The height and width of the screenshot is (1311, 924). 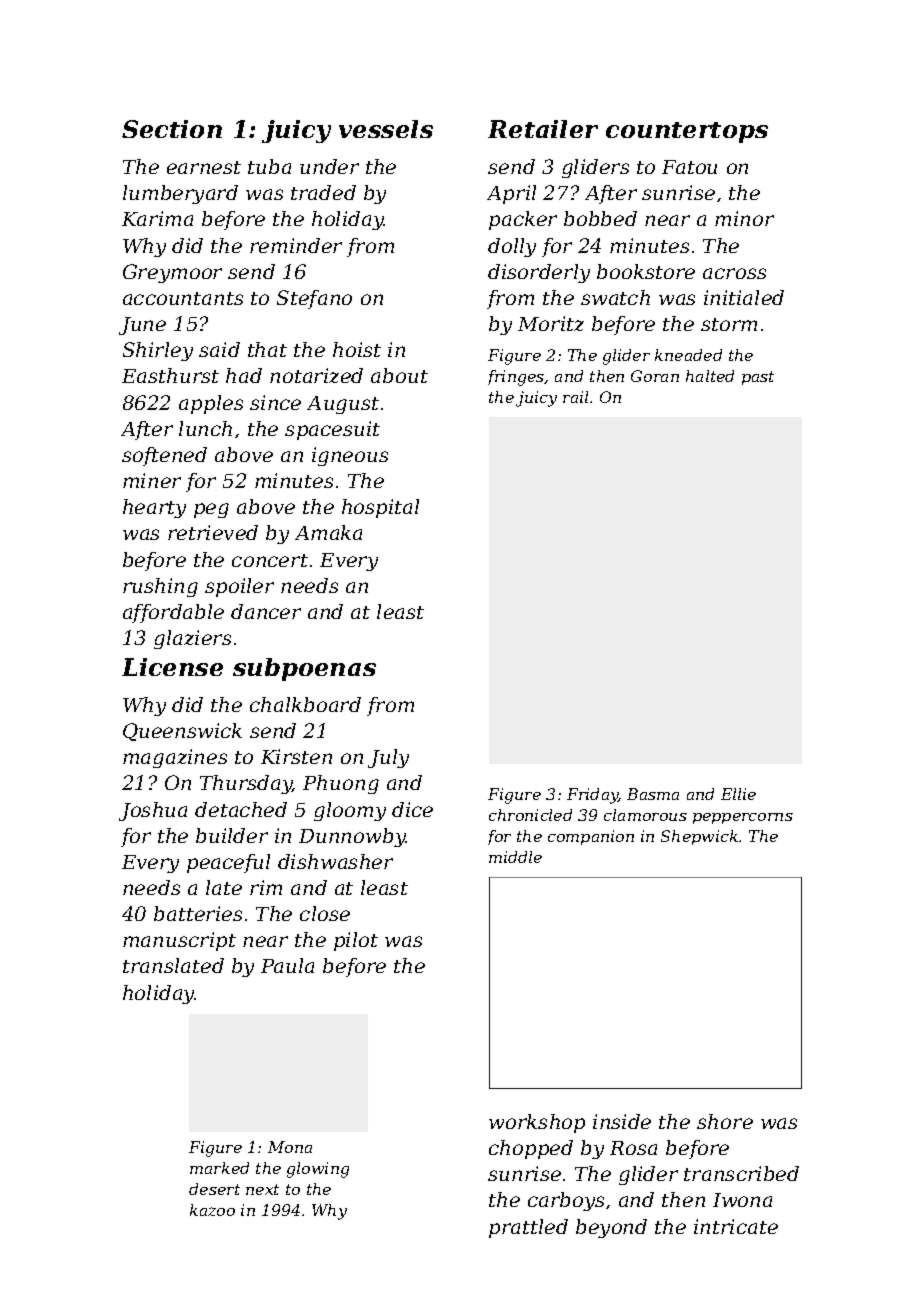 What do you see at coordinates (530, 815) in the screenshot?
I see `chronicled` at bounding box center [530, 815].
